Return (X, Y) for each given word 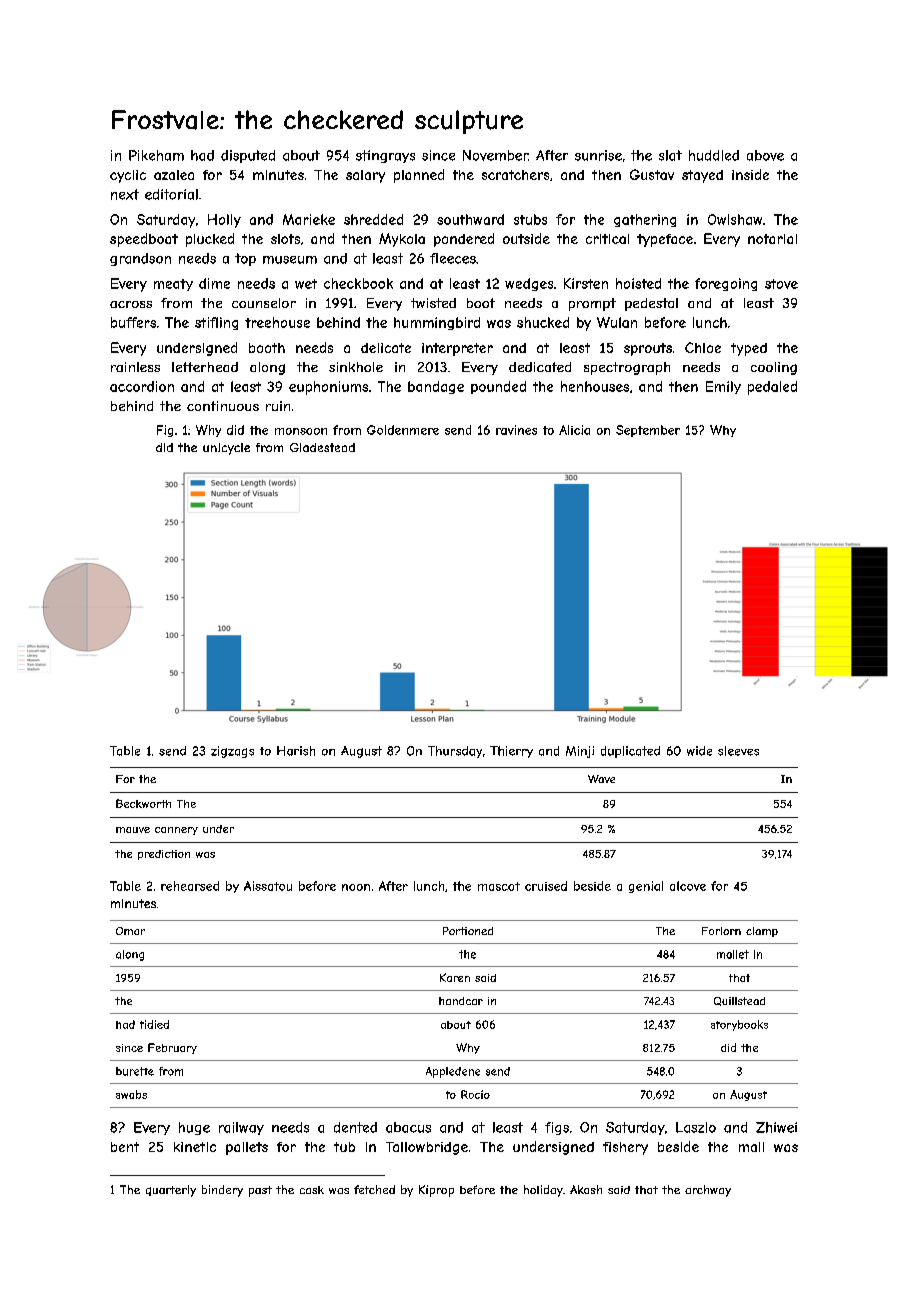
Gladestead (322, 447)
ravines (516, 430)
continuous (223, 406)
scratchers (515, 175)
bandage (436, 387)
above (765, 155)
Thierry (511, 752)
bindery (222, 1191)
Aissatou (268, 886)
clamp (762, 932)
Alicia (574, 430)
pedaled (772, 388)
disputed (248, 156)
